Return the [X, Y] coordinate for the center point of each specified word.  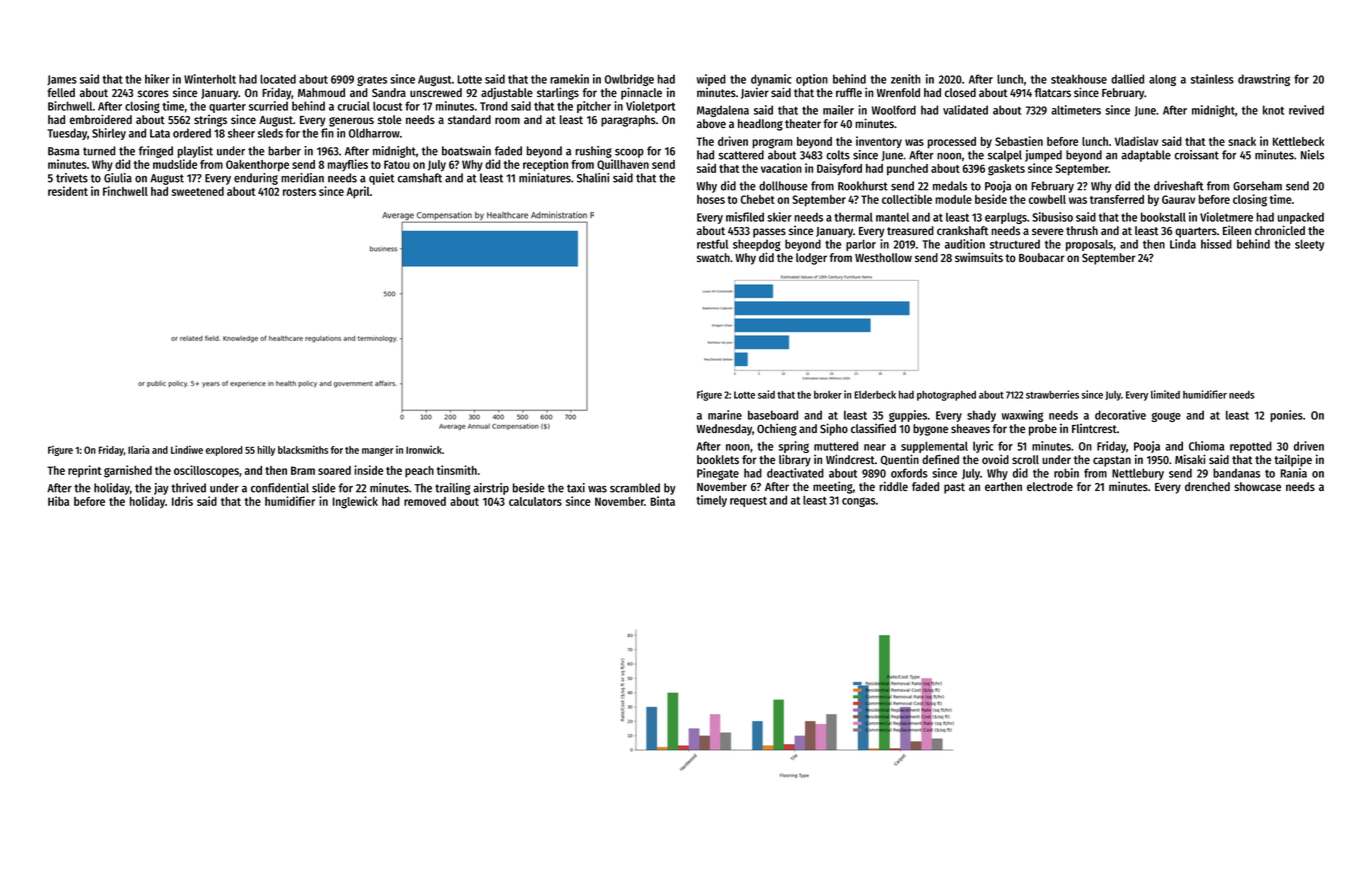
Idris [182, 501]
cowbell [1047, 199]
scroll [1025, 459]
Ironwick [424, 449]
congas [859, 502]
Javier [755, 93]
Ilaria [139, 449]
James [62, 80]
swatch [713, 257]
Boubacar [1042, 257]
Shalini [593, 178]
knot [1273, 110]
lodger [811, 259]
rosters [299, 192]
